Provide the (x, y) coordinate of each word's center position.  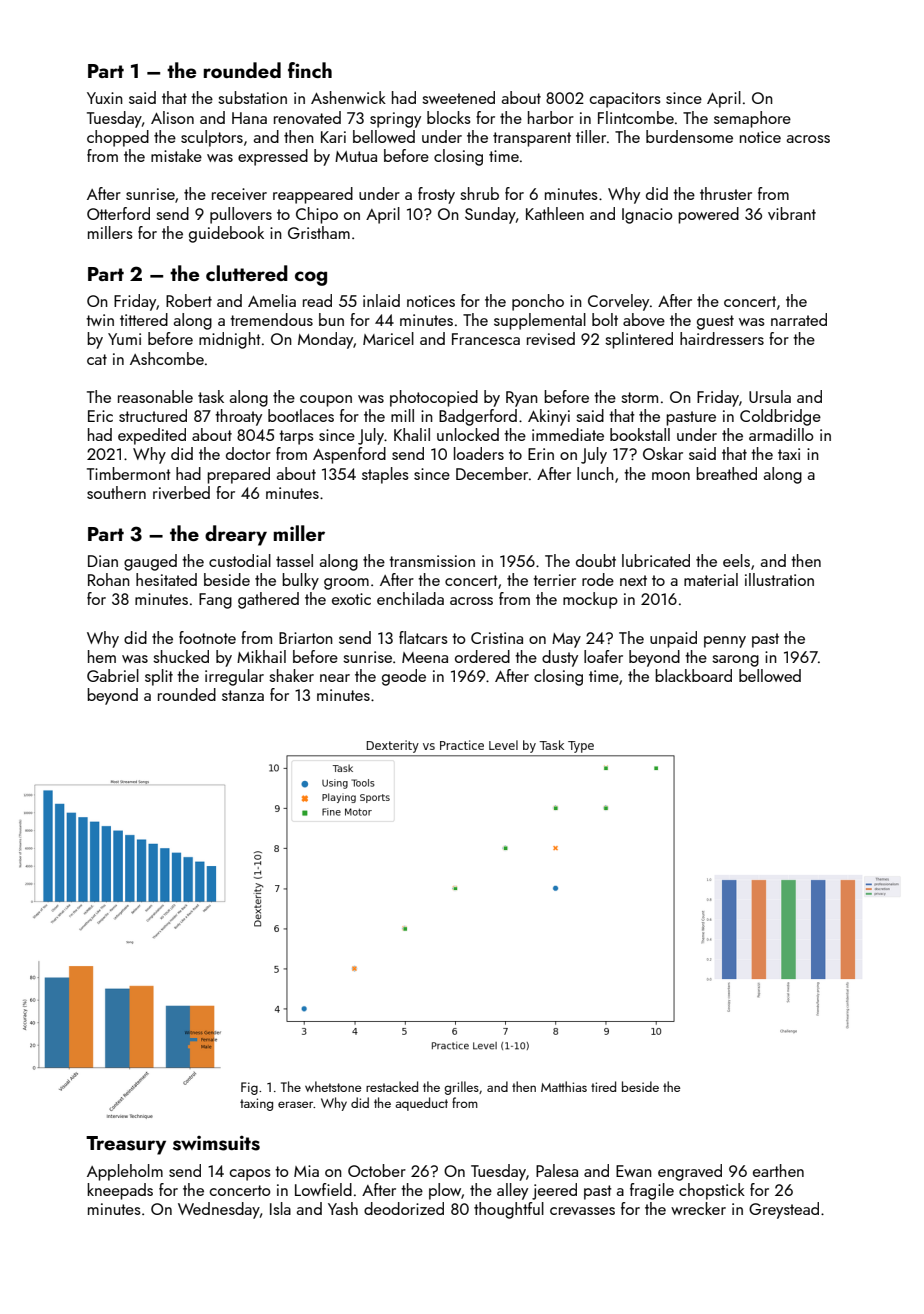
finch (310, 70)
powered (708, 215)
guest (715, 322)
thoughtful (509, 1210)
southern (116, 492)
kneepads (120, 1191)
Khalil (412, 434)
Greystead (784, 1210)
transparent (532, 139)
